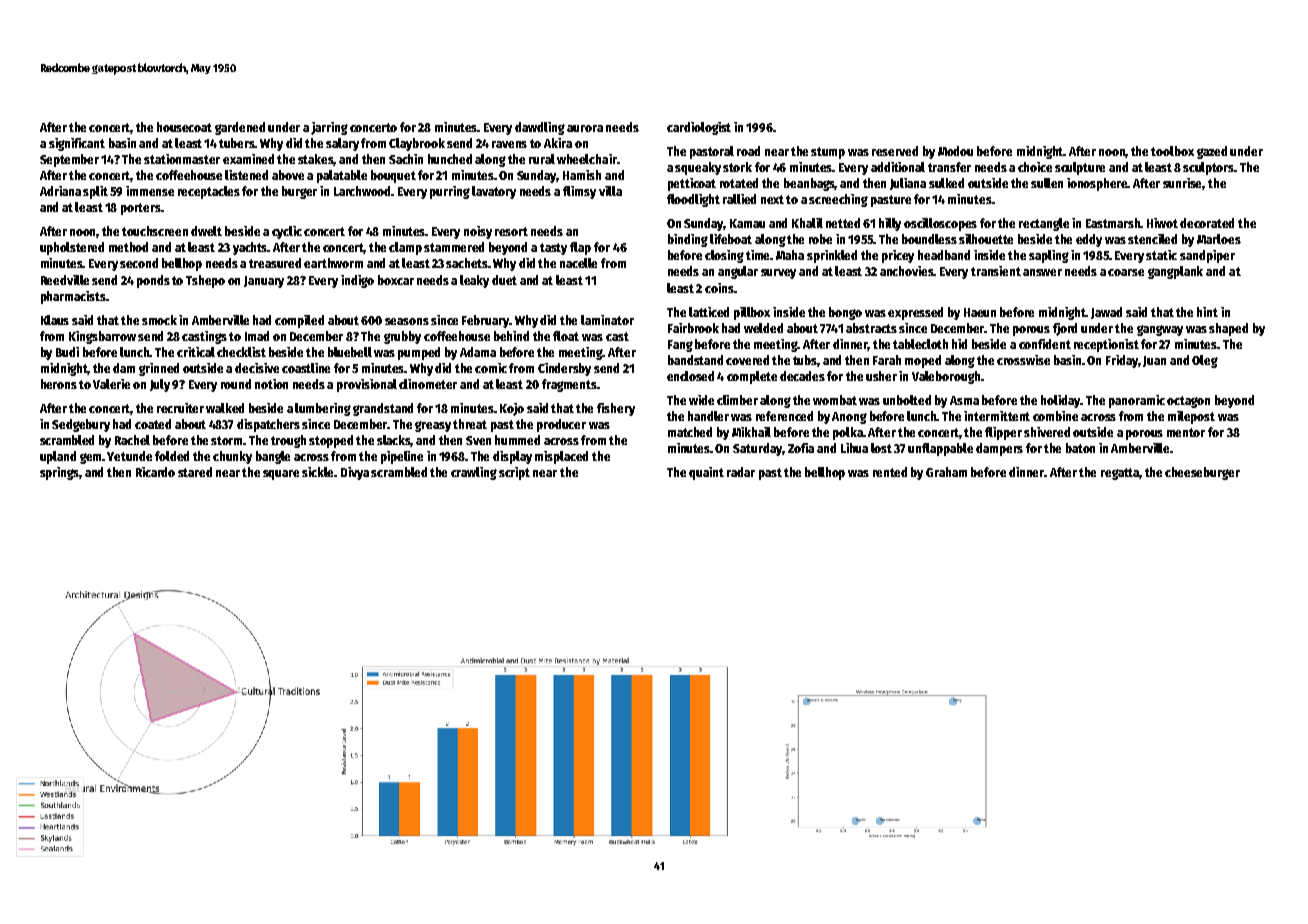 This screenshot has height=924, width=1308. What do you see at coordinates (209, 192) in the screenshot?
I see `receptacles` at bounding box center [209, 192].
